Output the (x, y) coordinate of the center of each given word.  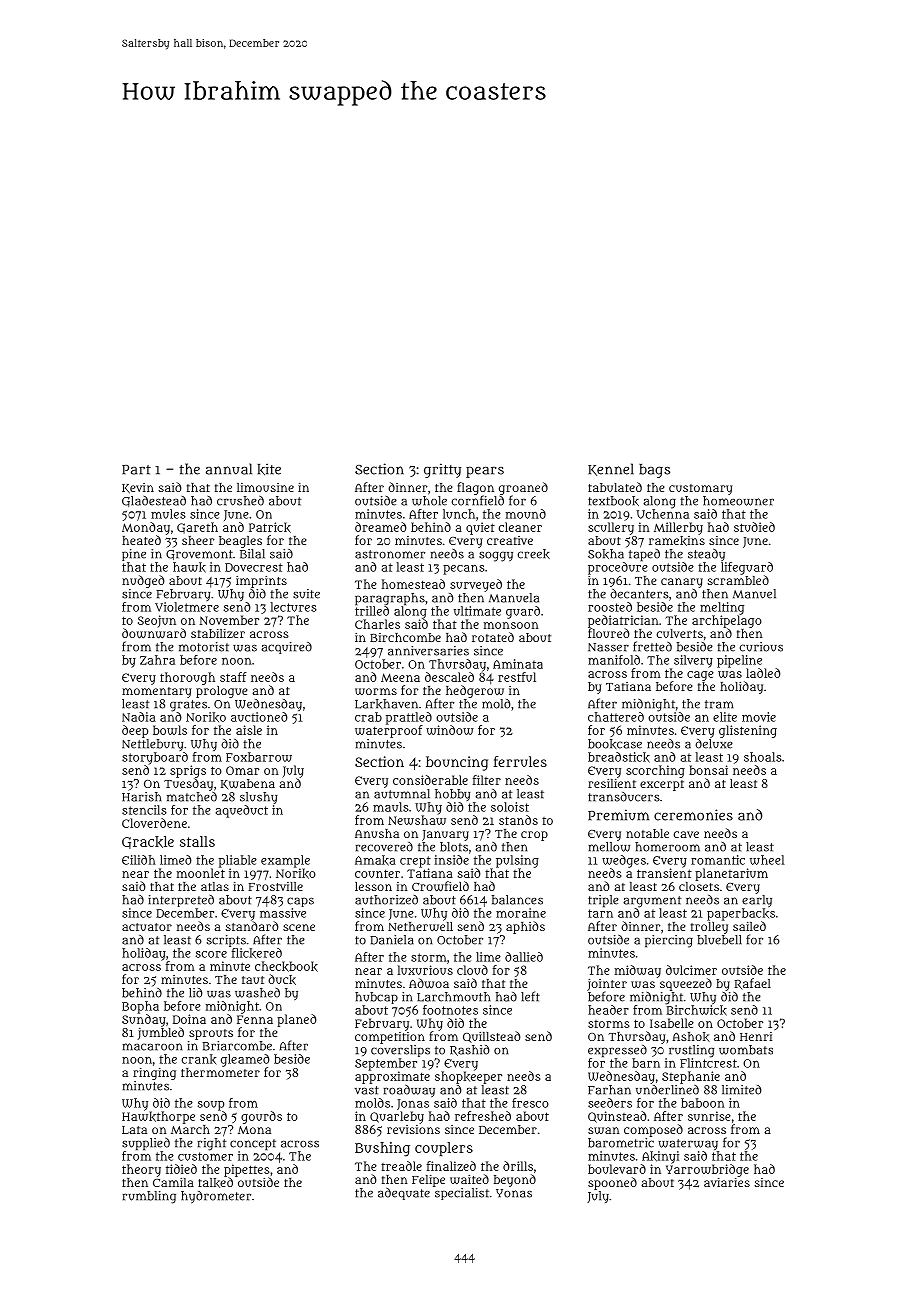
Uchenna (663, 514)
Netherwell (420, 926)
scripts (226, 941)
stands (518, 820)
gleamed (245, 1060)
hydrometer (216, 1197)
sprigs (188, 771)
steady (706, 555)
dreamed (381, 527)
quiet (480, 528)
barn (646, 1063)
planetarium (731, 874)
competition (390, 1038)
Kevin (138, 488)
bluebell (719, 940)
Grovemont (199, 555)
